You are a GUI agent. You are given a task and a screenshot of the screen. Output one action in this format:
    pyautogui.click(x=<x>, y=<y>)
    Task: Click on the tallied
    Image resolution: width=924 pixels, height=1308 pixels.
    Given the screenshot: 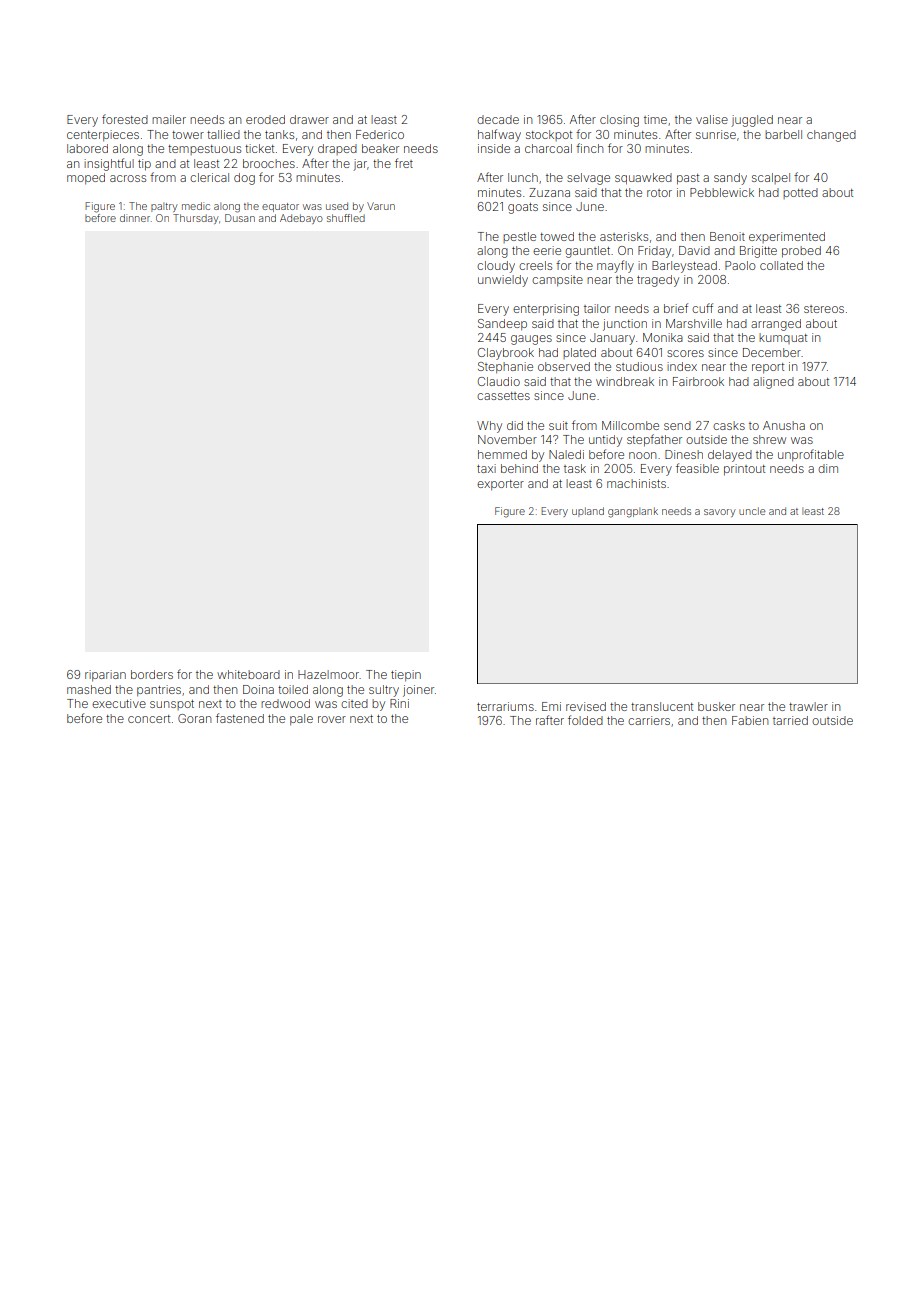 What is the action you would take?
    pyautogui.click(x=223, y=134)
